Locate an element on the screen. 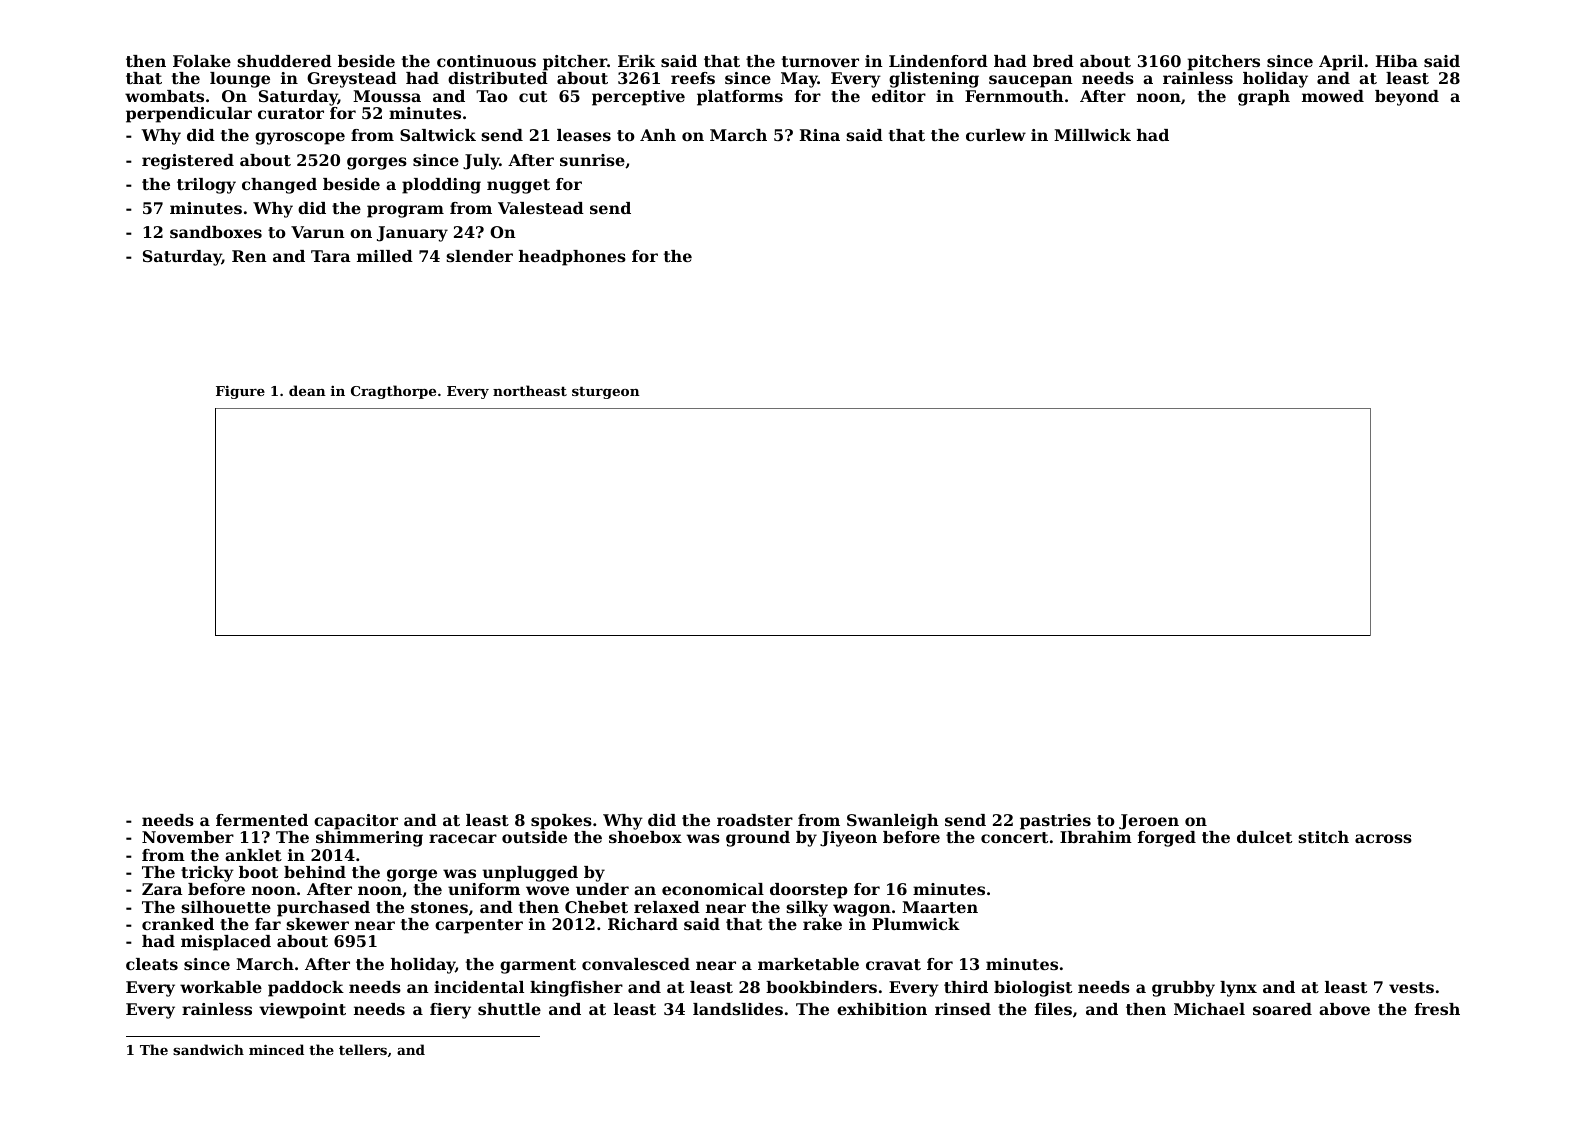  Hiba is located at coordinates (1397, 61).
